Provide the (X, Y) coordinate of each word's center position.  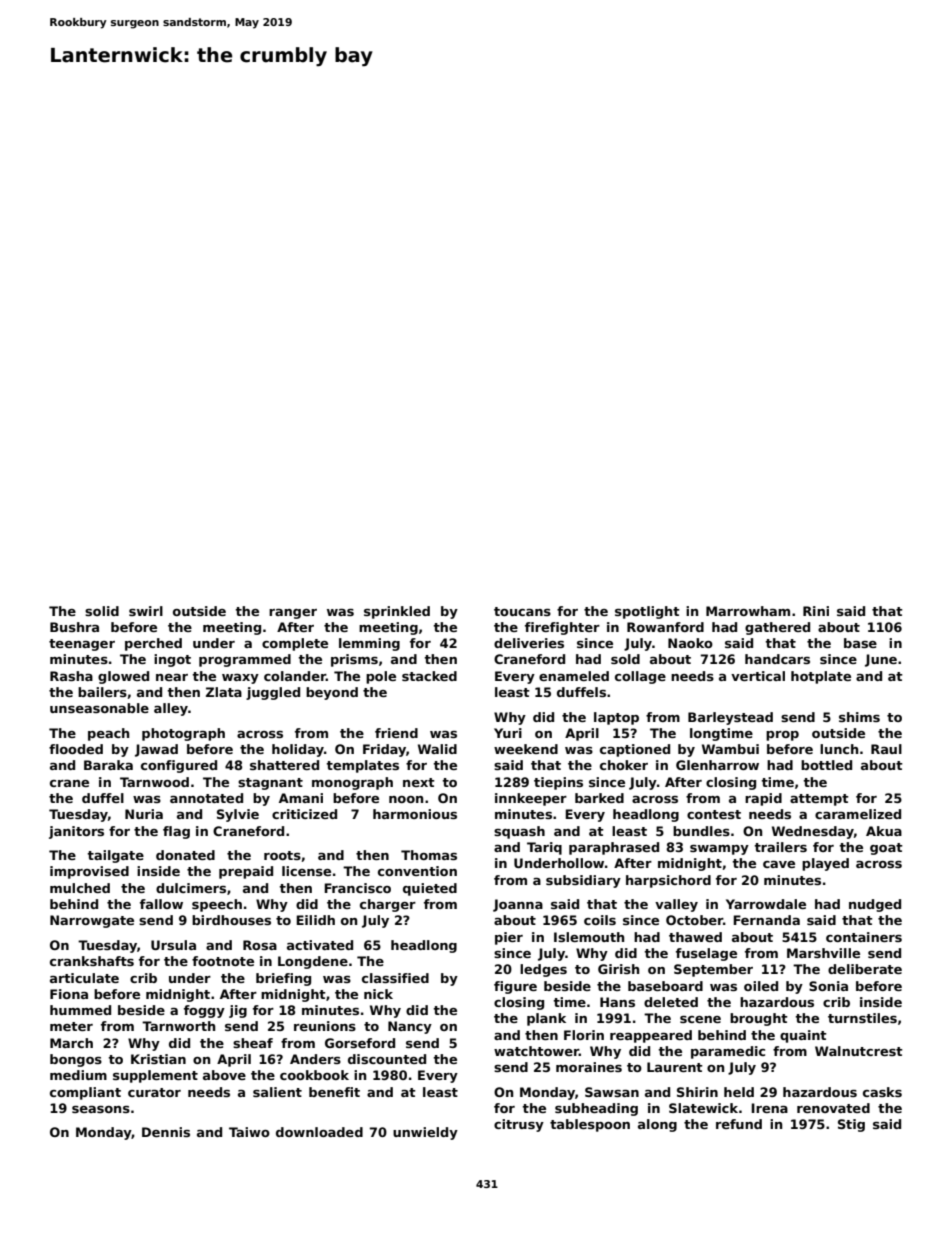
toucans (522, 611)
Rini (816, 611)
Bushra (74, 627)
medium (78, 1075)
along (657, 1125)
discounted (387, 1059)
